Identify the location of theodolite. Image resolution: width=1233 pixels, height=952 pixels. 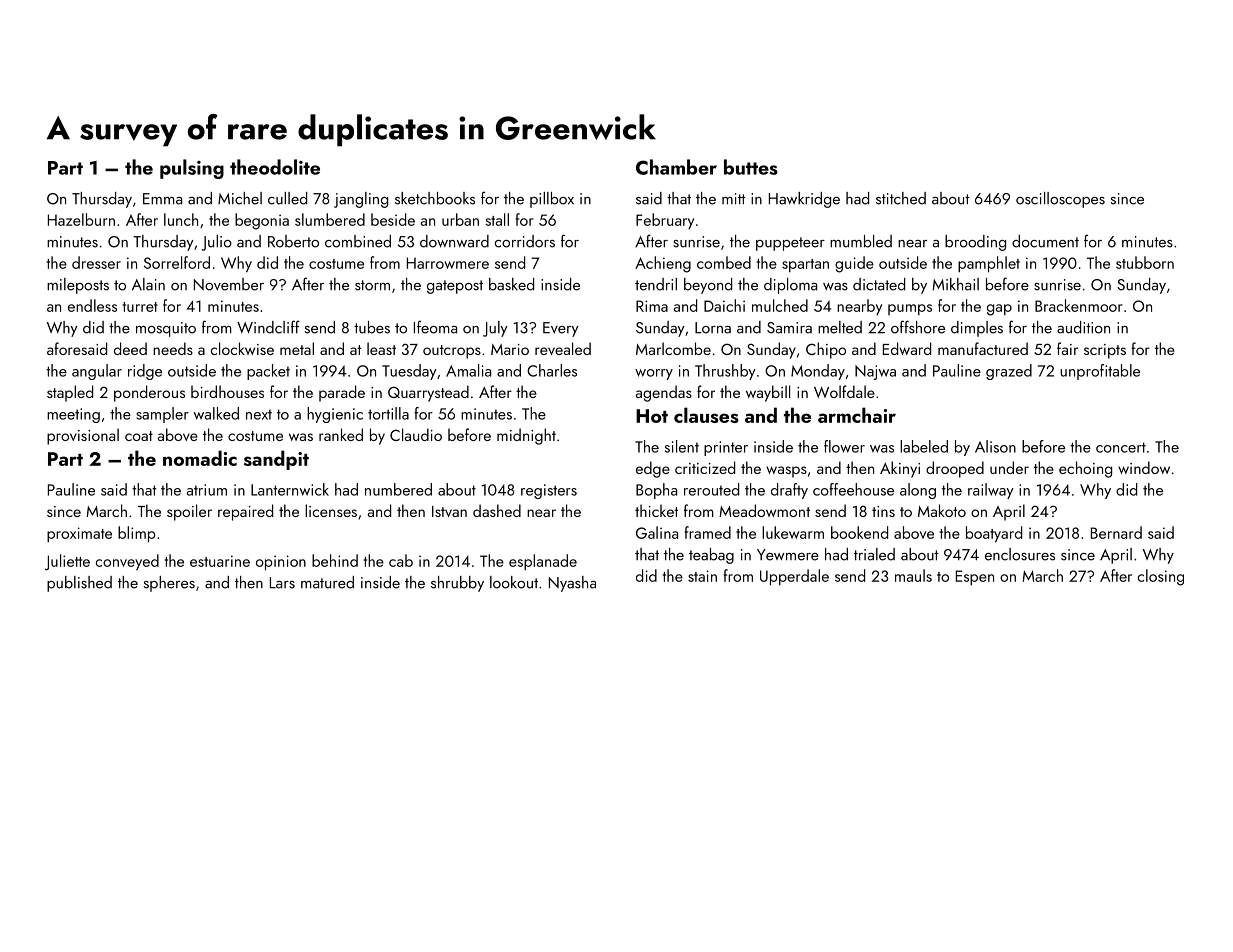
(275, 167).
